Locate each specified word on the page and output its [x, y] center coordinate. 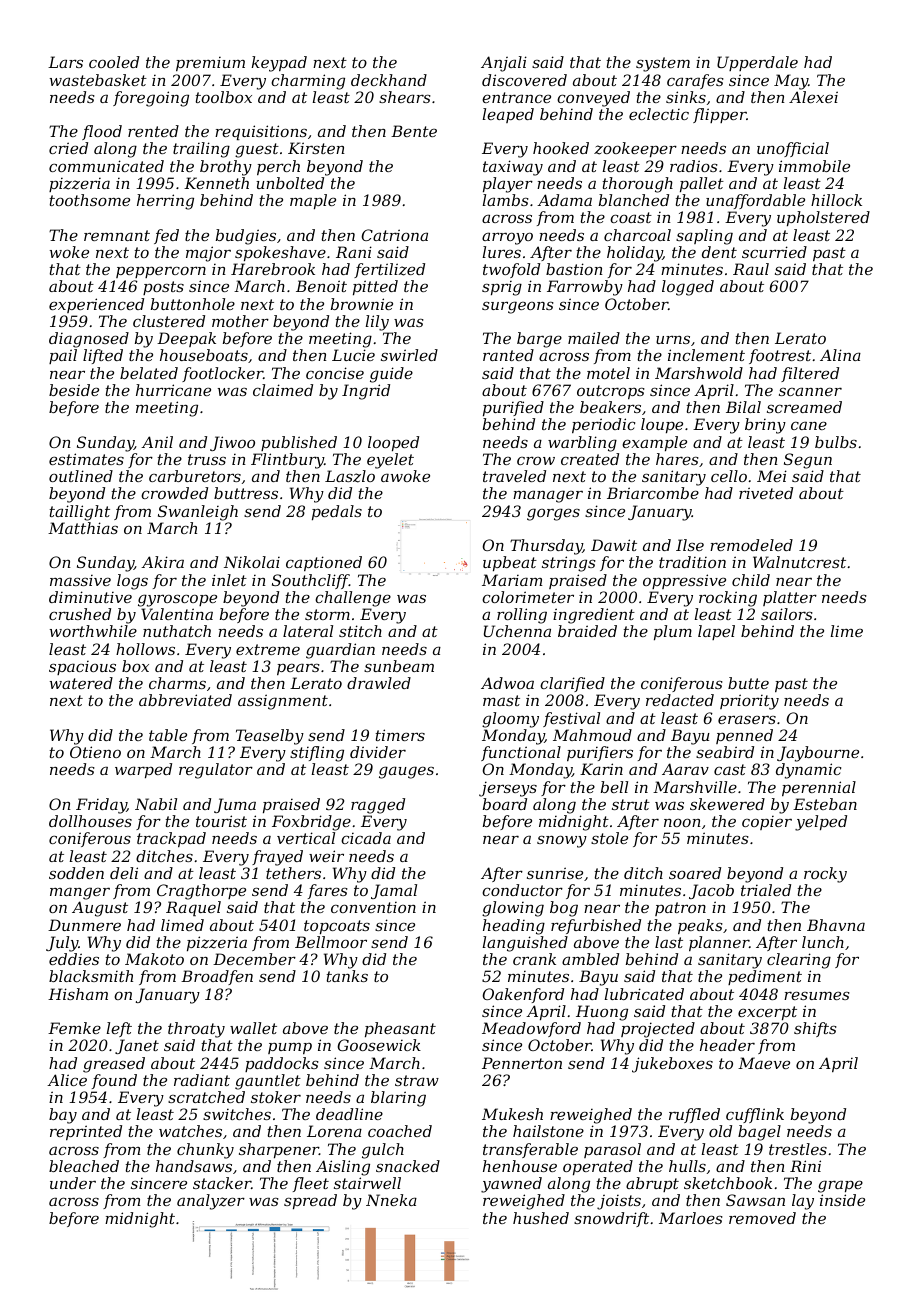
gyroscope [177, 600]
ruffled [694, 1115]
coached [400, 1131]
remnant [117, 235]
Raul [751, 269]
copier [767, 823]
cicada [366, 838]
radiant [202, 1080]
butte [748, 683]
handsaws [194, 1166]
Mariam [512, 580]
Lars [65, 62]
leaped [508, 115]
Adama [564, 200]
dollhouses [90, 821]
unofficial [793, 149]
